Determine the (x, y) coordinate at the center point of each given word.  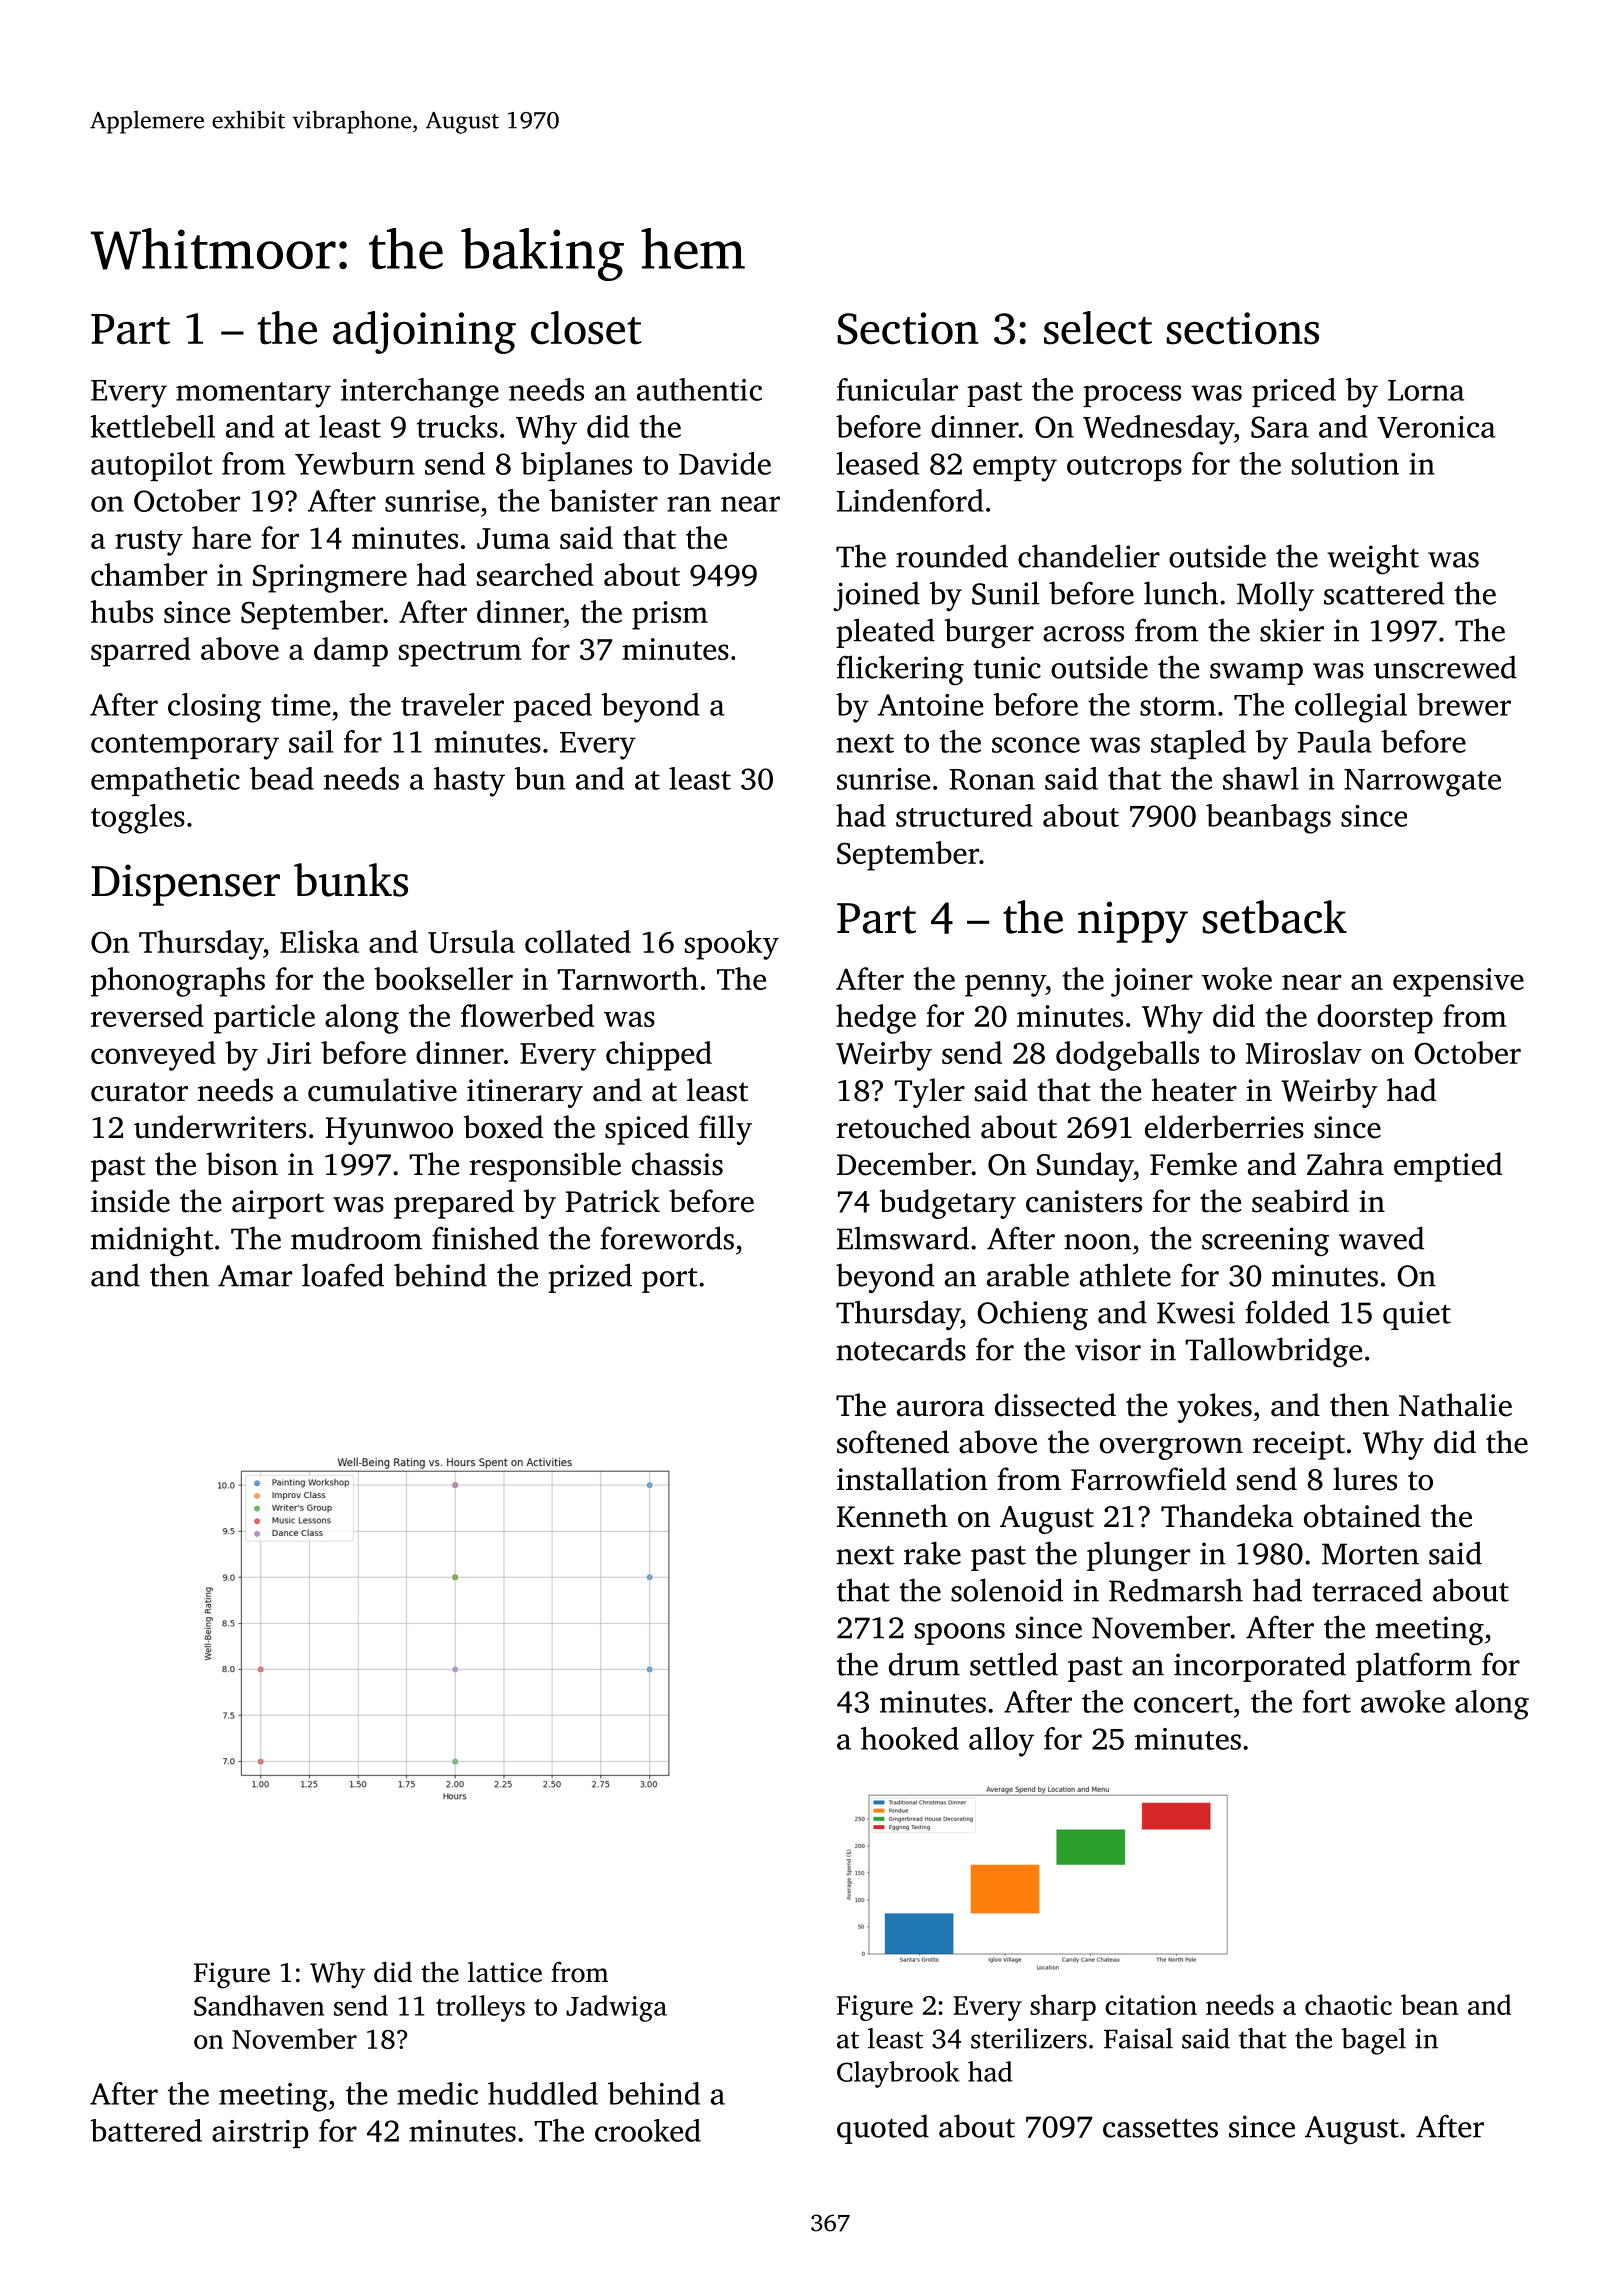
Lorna (1426, 390)
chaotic (1348, 2004)
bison (242, 1164)
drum (924, 1664)
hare (221, 537)
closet (586, 328)
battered (146, 2130)
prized (590, 1278)
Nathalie (1455, 1405)
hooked (910, 1738)
